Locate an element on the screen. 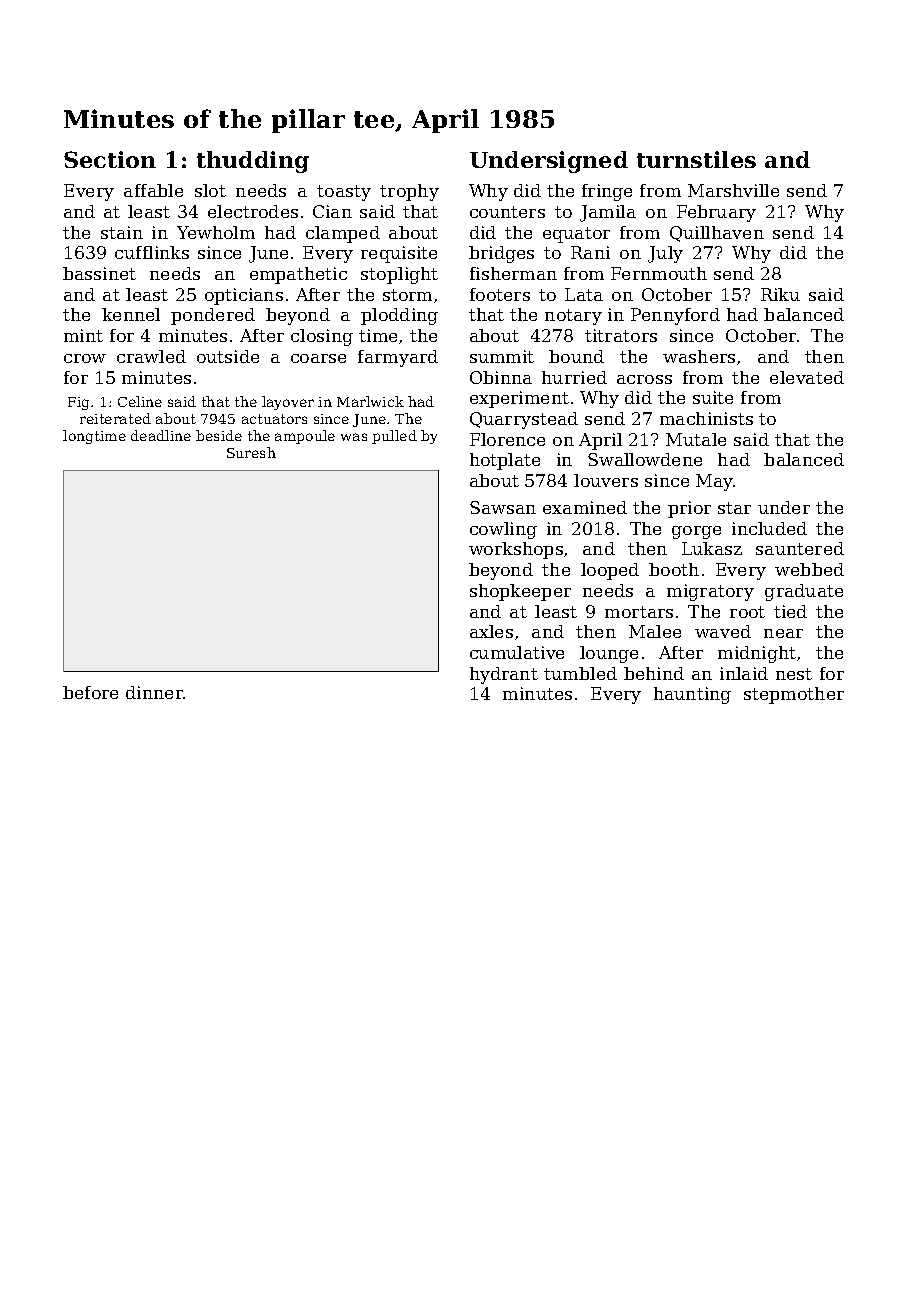 This screenshot has width=908, height=1316. bridges is located at coordinates (501, 254).
